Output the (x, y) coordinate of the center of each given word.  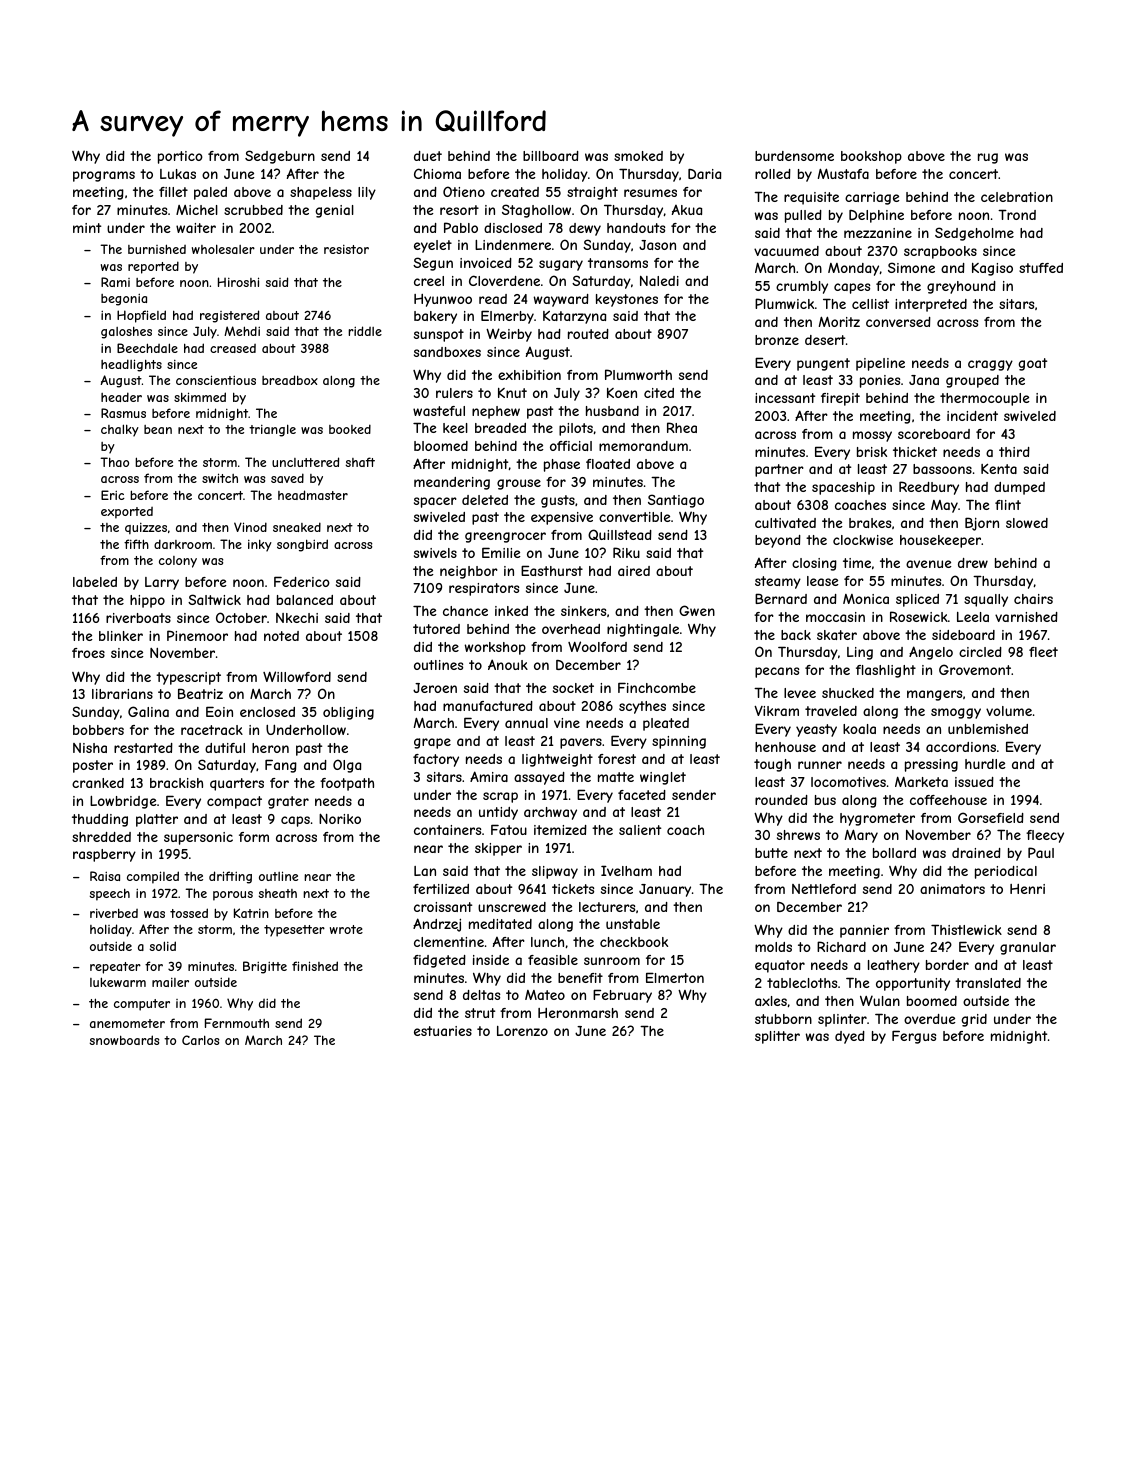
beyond (778, 541)
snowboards (124, 1040)
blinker (121, 636)
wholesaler (223, 249)
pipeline (880, 364)
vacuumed (786, 251)
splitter (777, 1037)
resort (459, 210)
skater (837, 635)
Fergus (914, 1037)
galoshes (126, 332)
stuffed (1041, 268)
